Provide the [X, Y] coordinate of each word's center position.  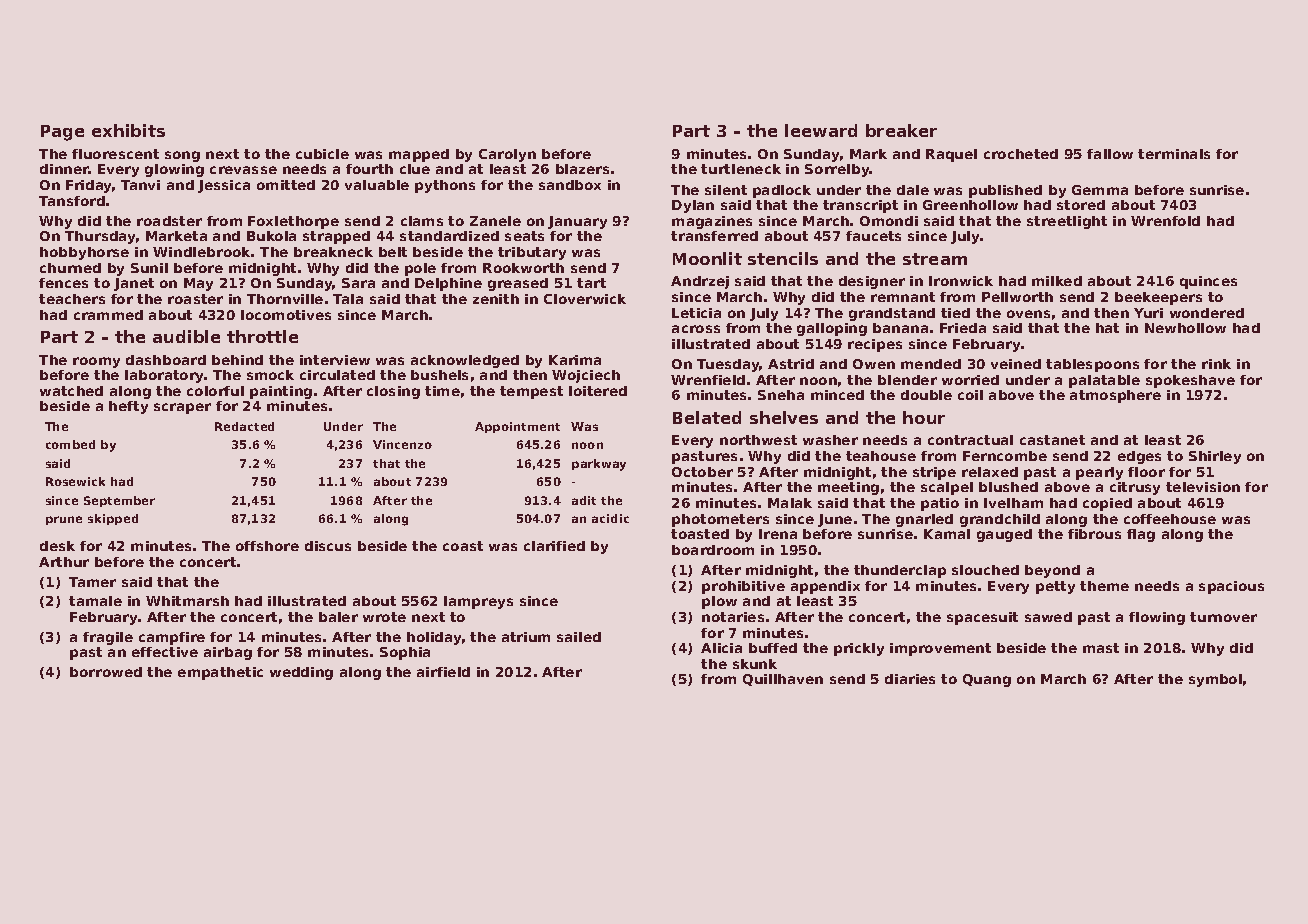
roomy [96, 362]
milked [1057, 281]
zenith [496, 299]
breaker [901, 130]
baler [338, 617]
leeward [821, 130]
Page [62, 133]
